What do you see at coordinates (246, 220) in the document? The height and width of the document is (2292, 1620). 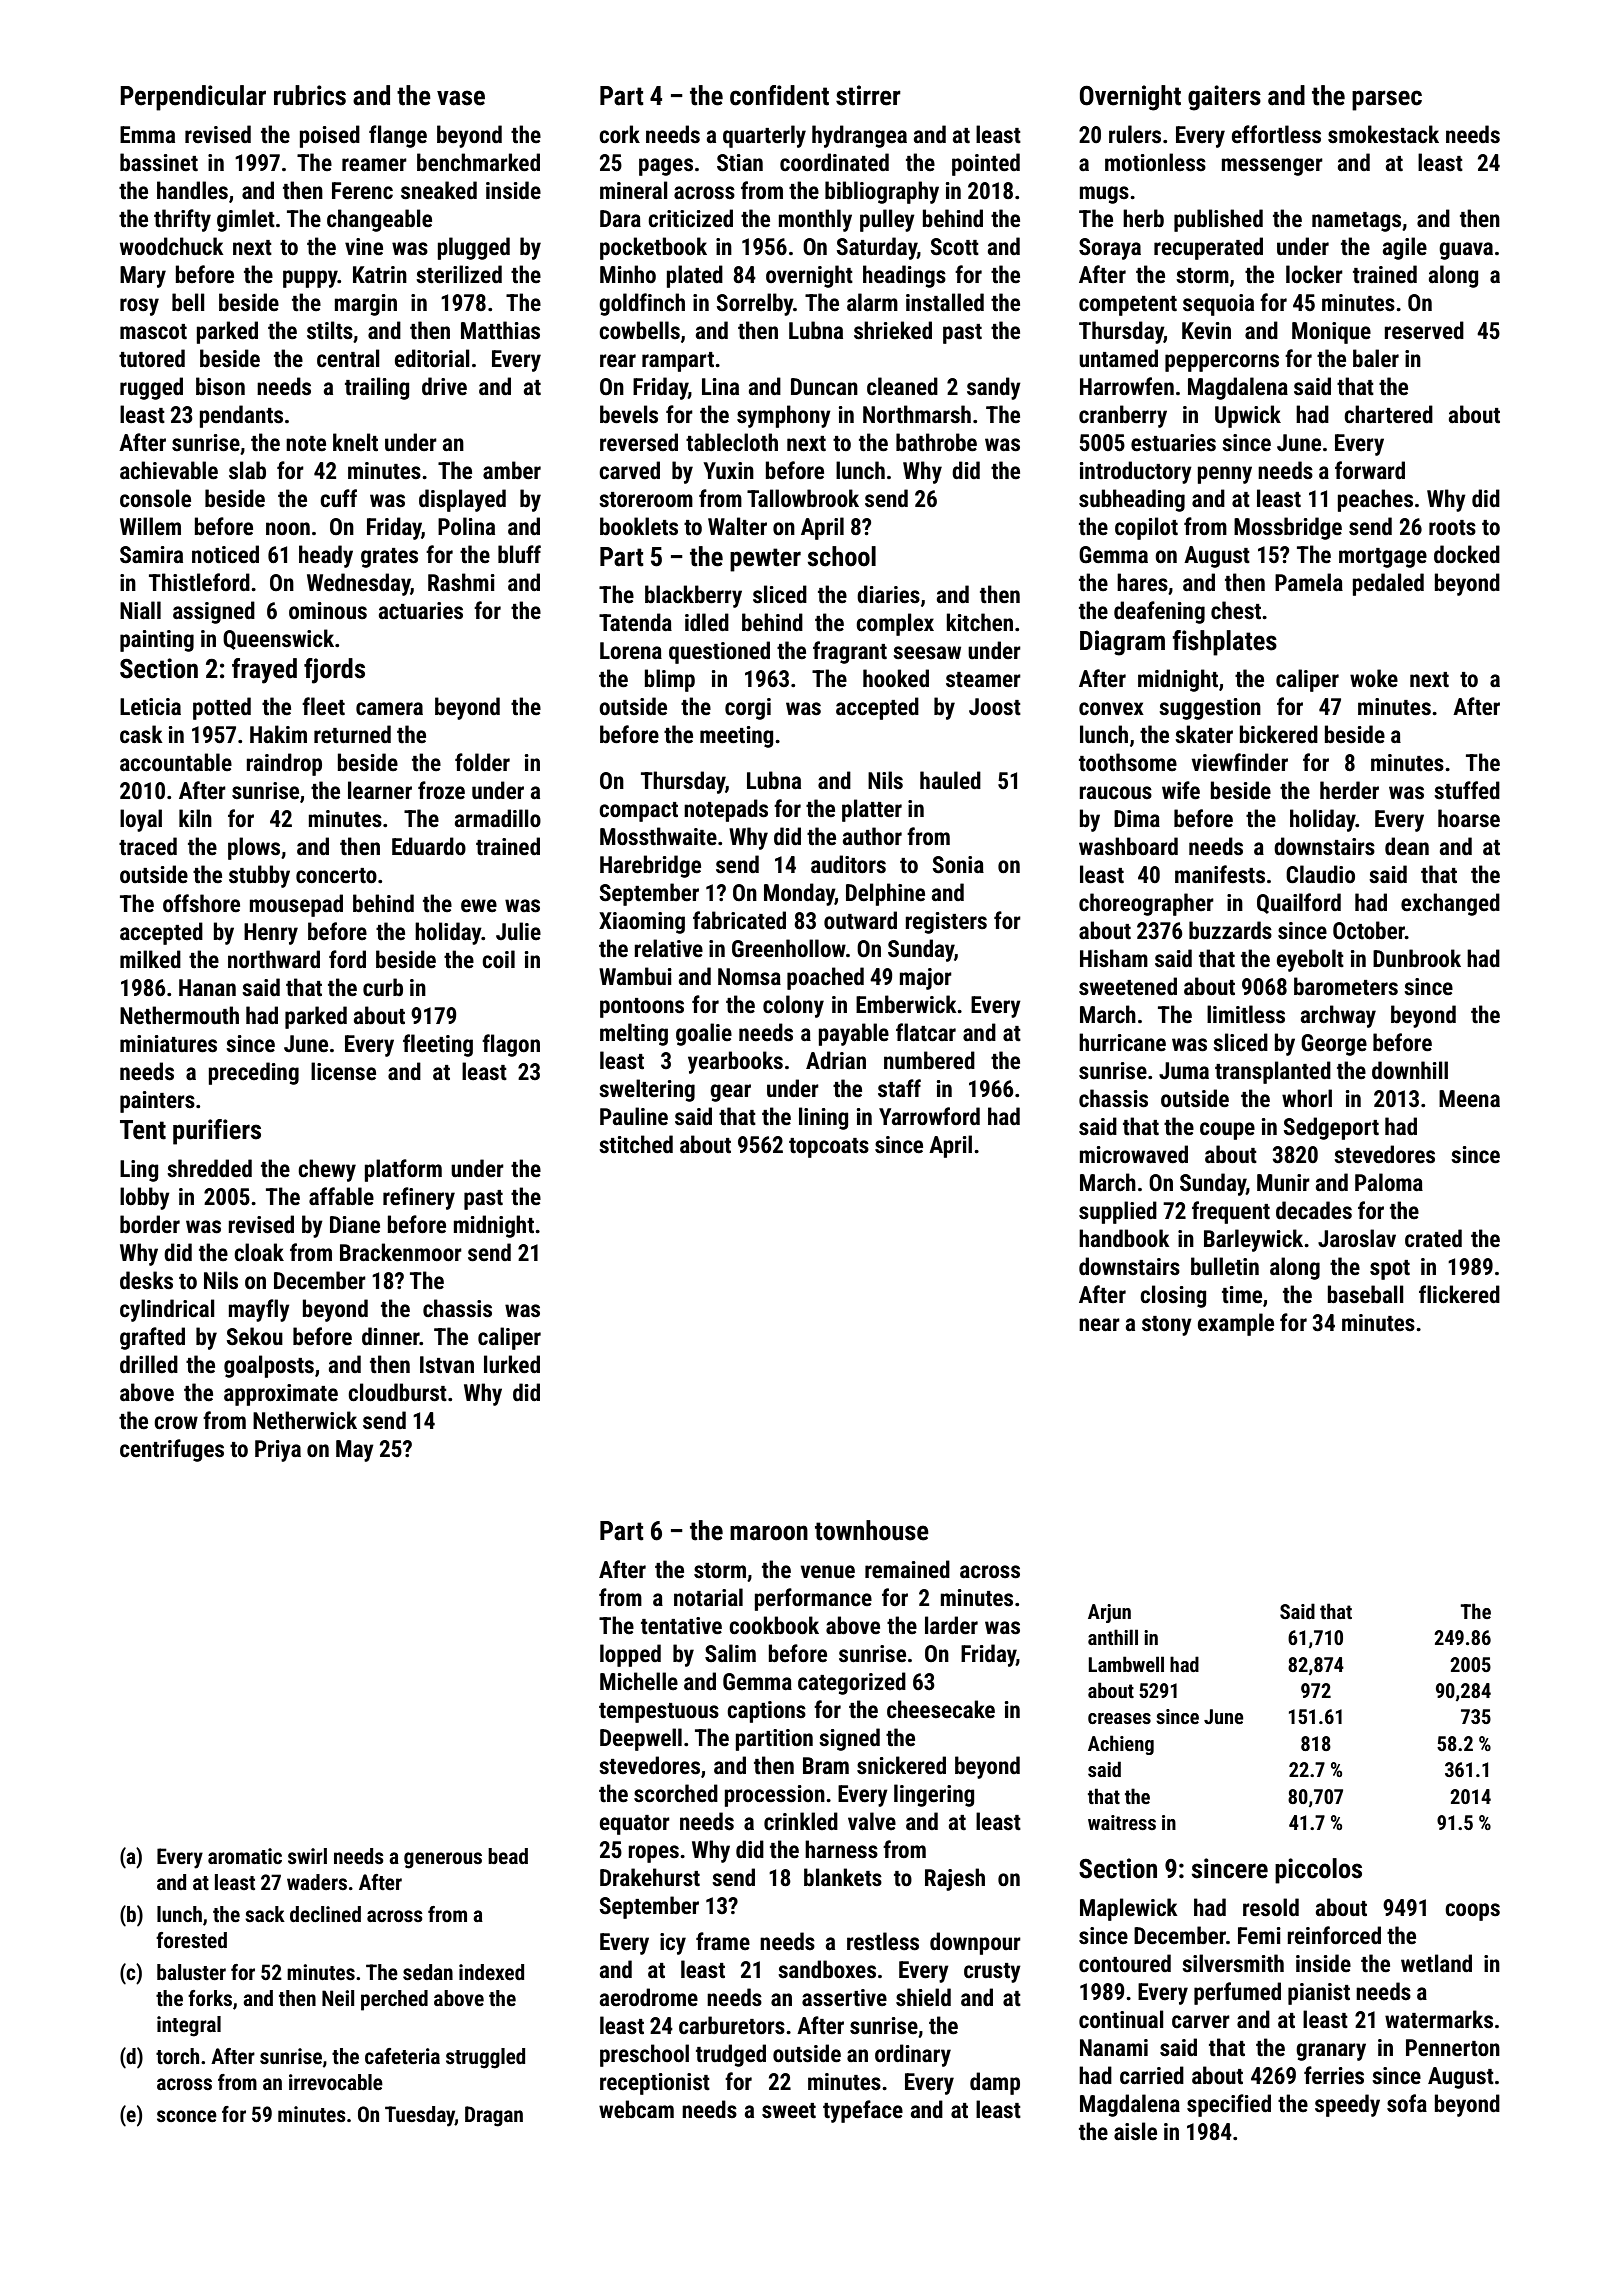 I see `gimlet` at bounding box center [246, 220].
